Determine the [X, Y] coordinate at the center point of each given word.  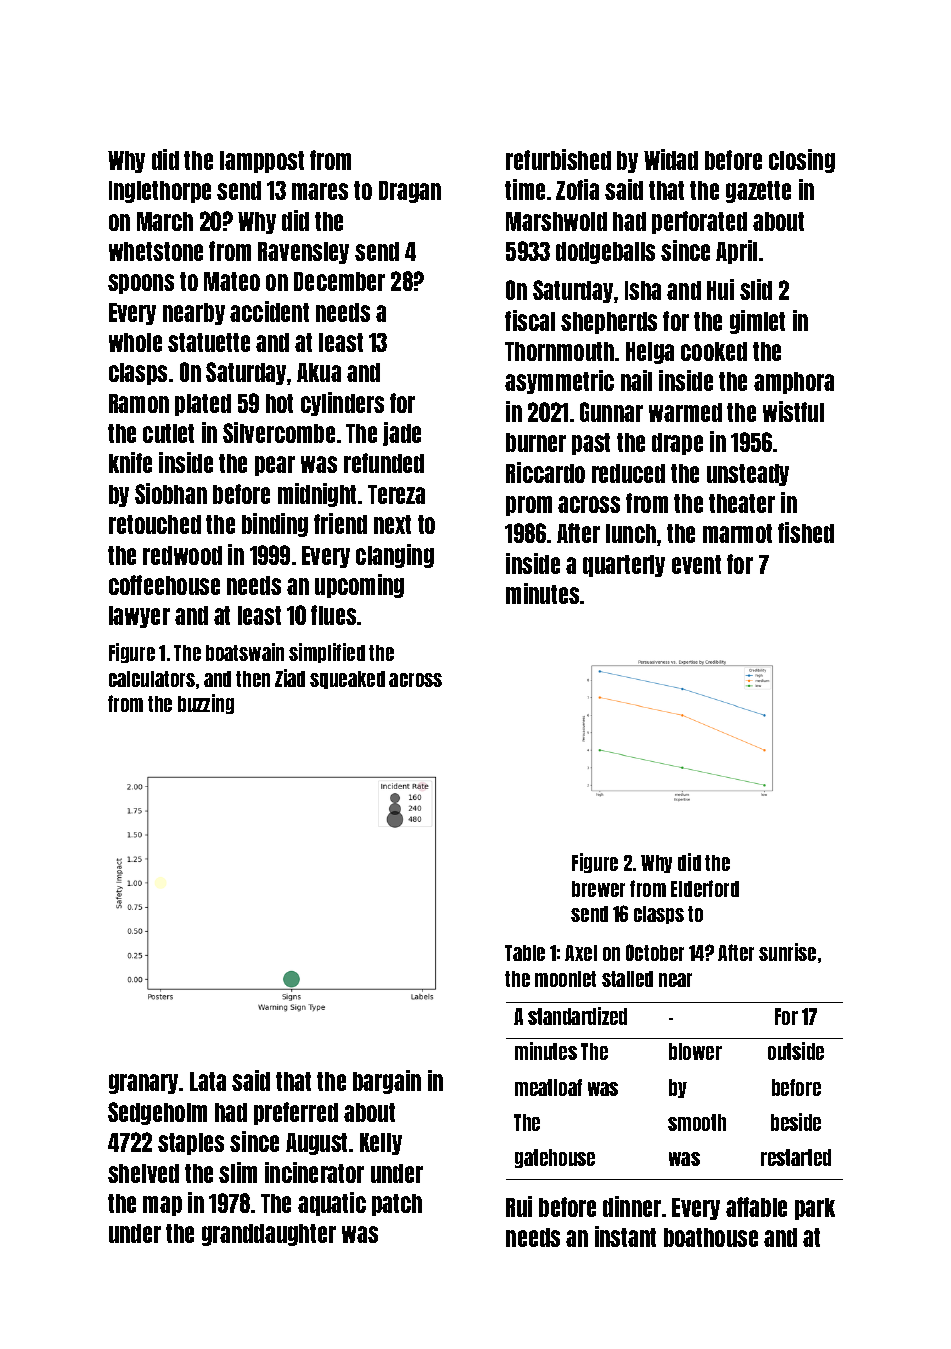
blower [695, 1051]
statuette [209, 342]
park [815, 1209]
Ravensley [303, 253]
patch [397, 1205]
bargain [387, 1082]
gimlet [757, 322]
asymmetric [559, 382]
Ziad [290, 678]
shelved [143, 1173]
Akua [319, 372]
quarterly [624, 566]
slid [756, 289]
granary [143, 1084]
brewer [598, 889]
